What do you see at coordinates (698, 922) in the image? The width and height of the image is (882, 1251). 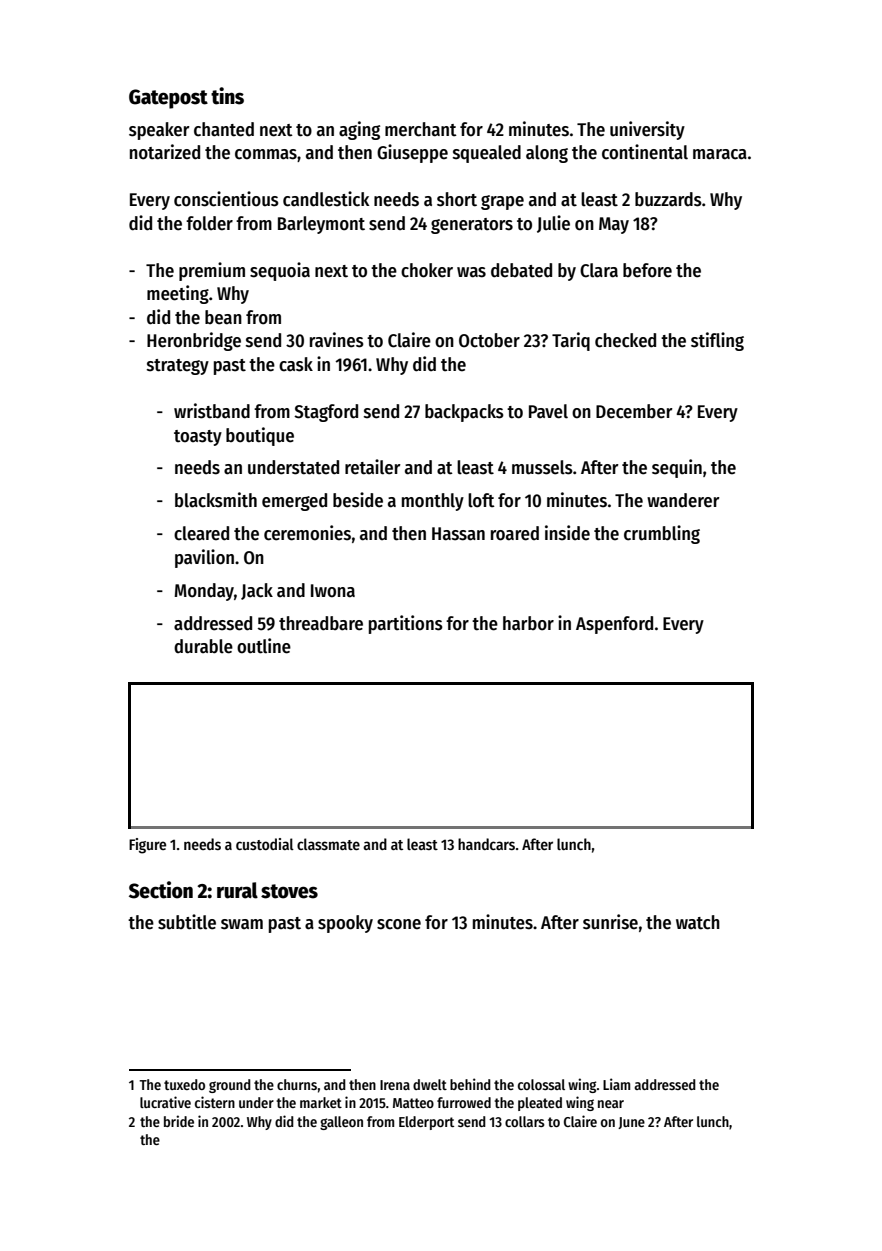 I see `watch` at bounding box center [698, 922].
